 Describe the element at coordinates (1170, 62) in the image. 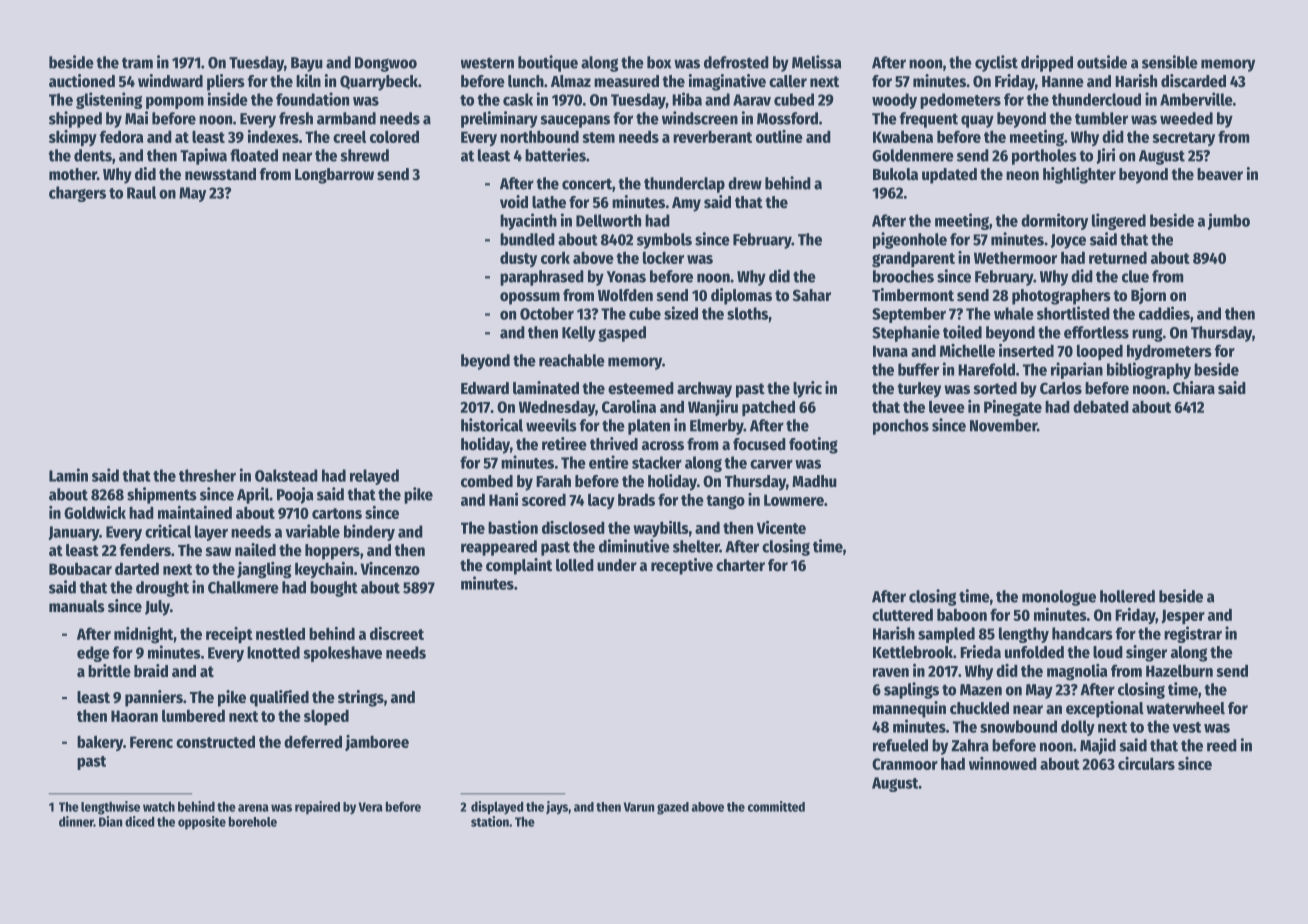

I see `sensible` at that location.
